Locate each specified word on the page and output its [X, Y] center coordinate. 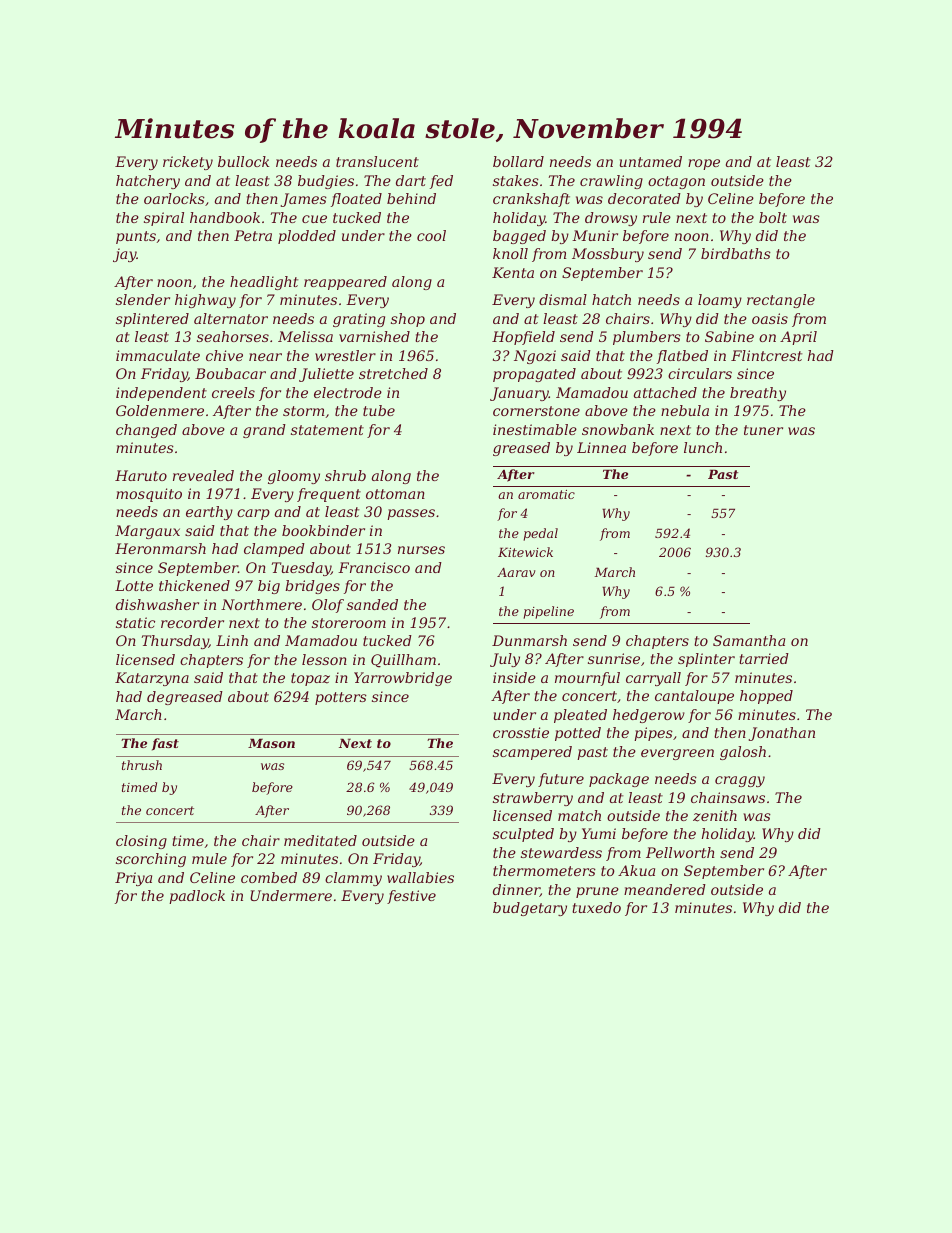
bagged [519, 237]
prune [597, 892]
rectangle [781, 301]
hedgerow [649, 716]
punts [136, 237]
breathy [758, 394]
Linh [232, 640]
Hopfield [523, 338]
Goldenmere [160, 410]
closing [141, 842]
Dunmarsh [529, 640]
